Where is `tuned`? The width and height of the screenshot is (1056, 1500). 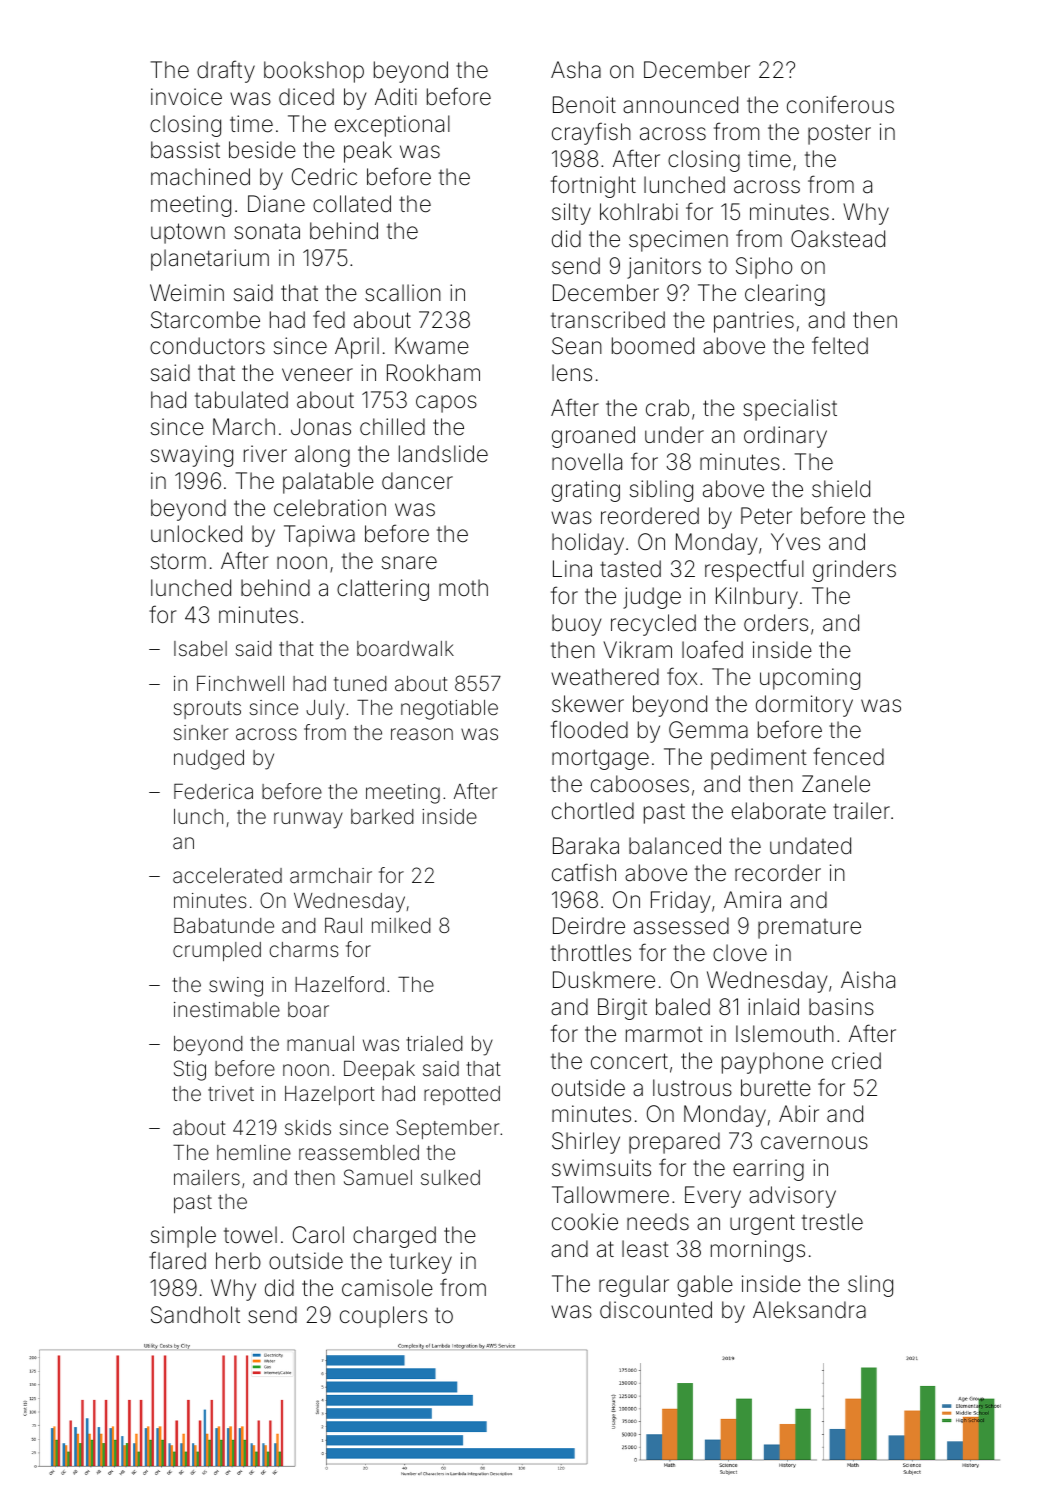 tuned is located at coordinates (360, 683).
